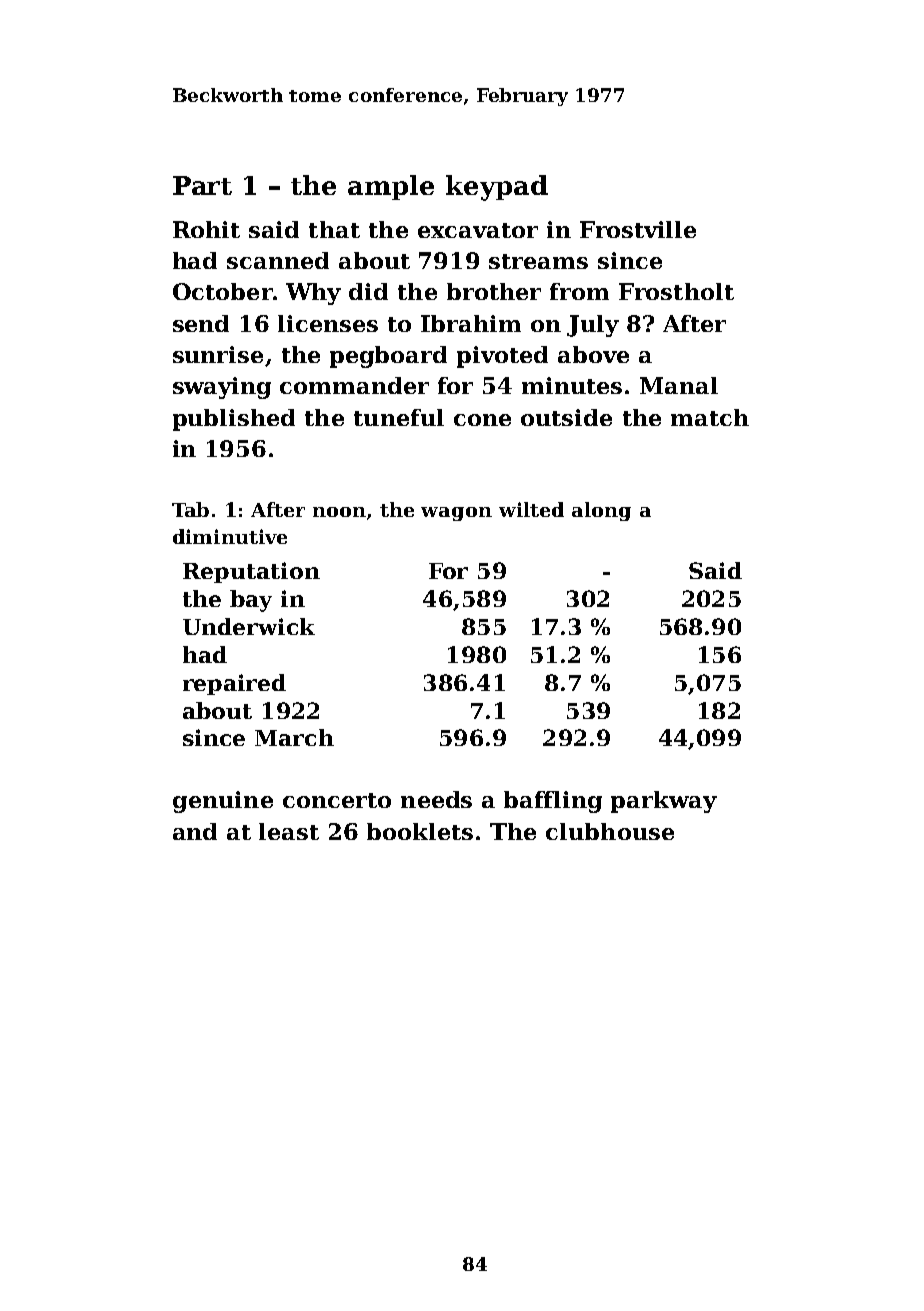 The width and height of the screenshot is (924, 1311). I want to click on Part, so click(202, 185).
